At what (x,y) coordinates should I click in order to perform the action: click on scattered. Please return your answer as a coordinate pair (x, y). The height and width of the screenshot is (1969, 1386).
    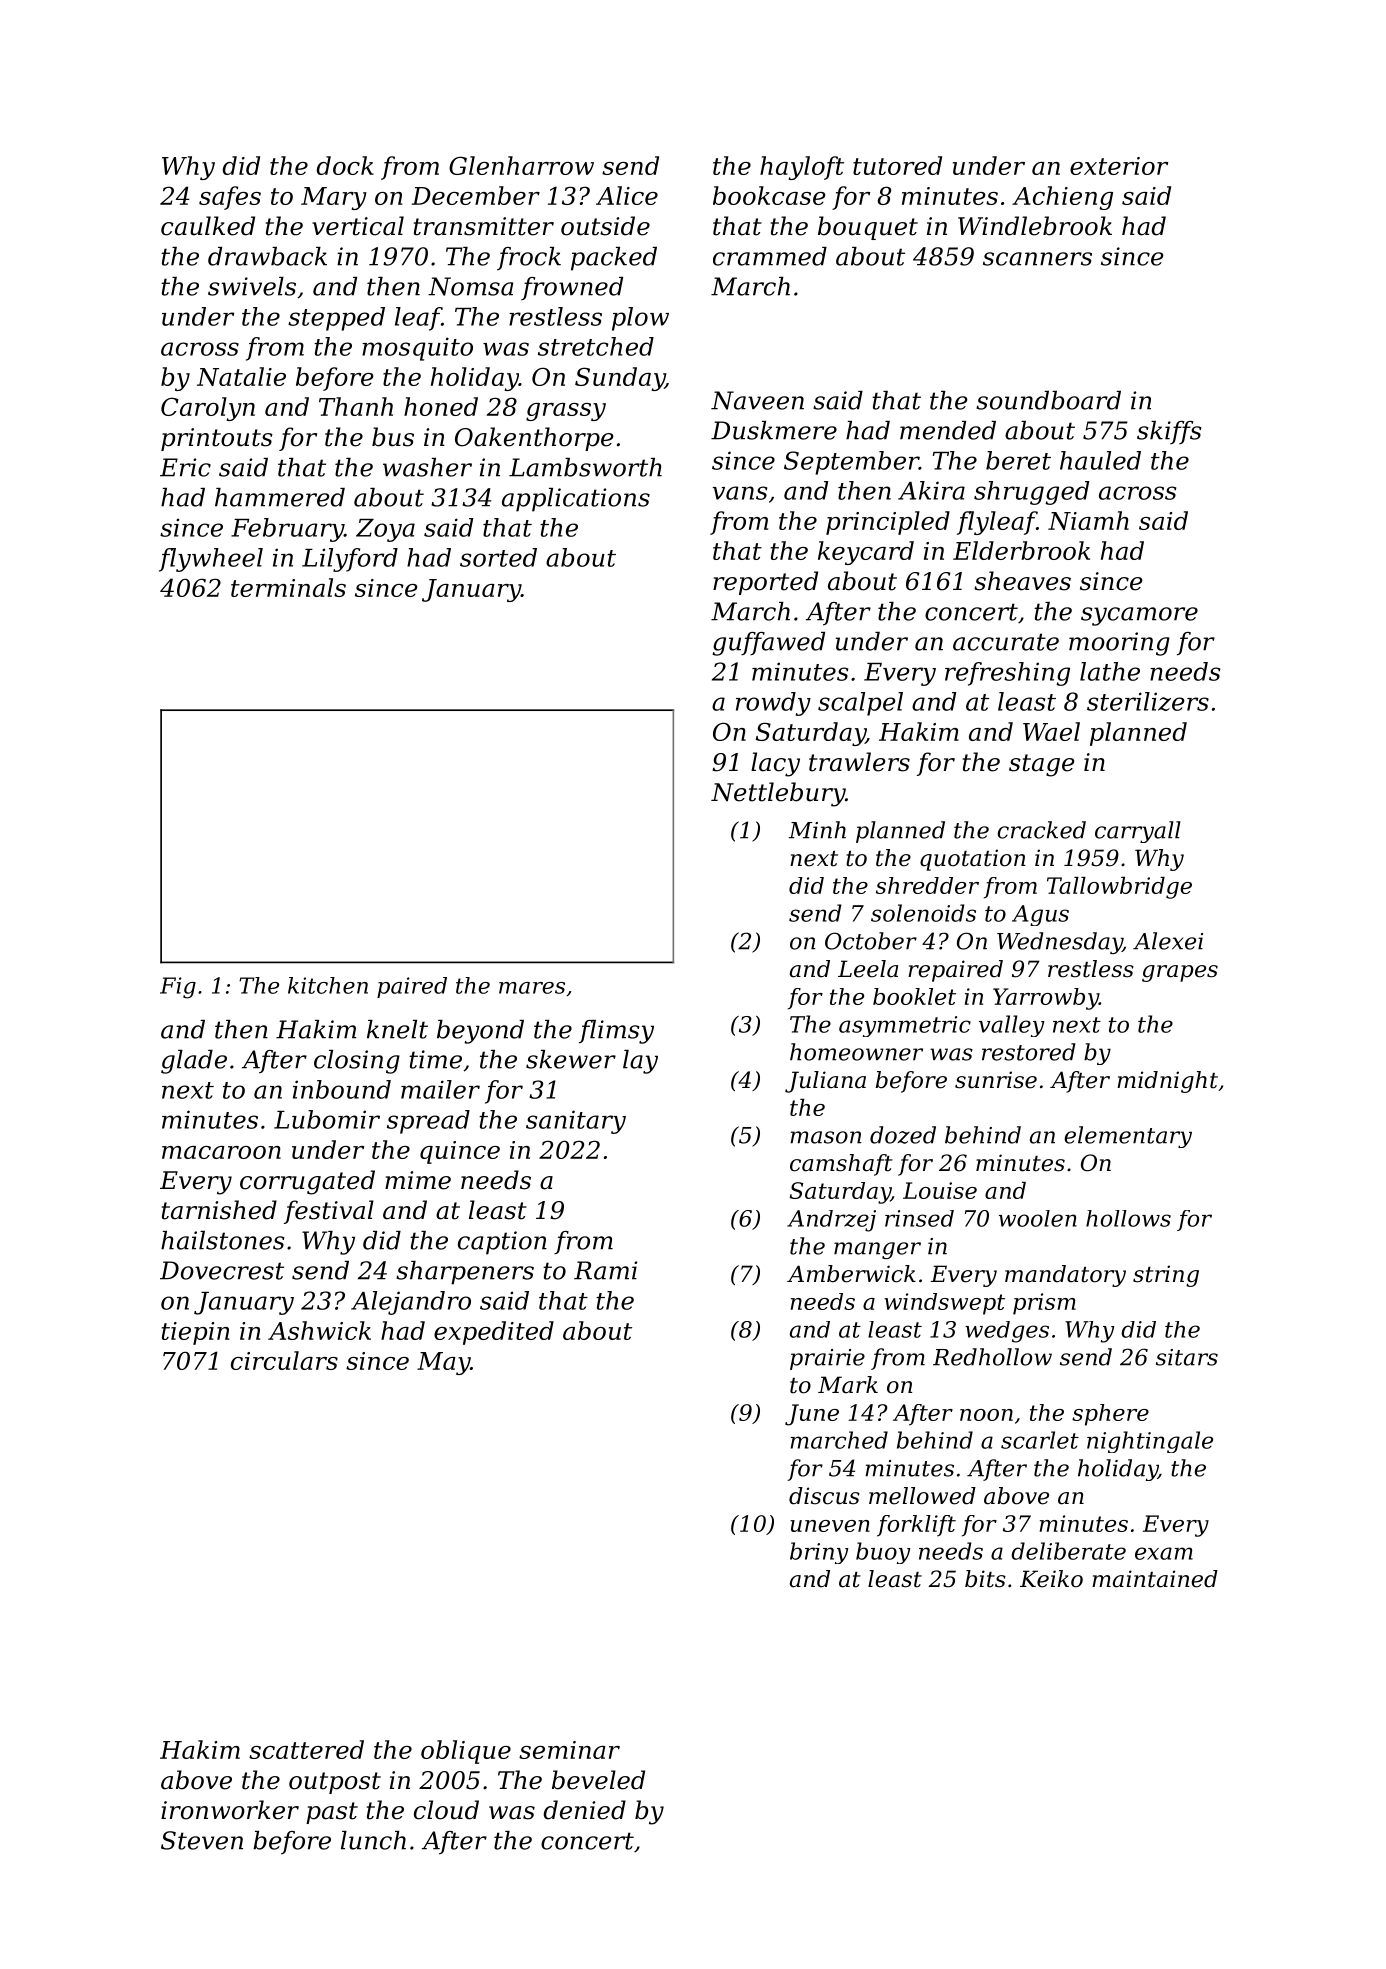
    Looking at the image, I should click on (306, 1749).
